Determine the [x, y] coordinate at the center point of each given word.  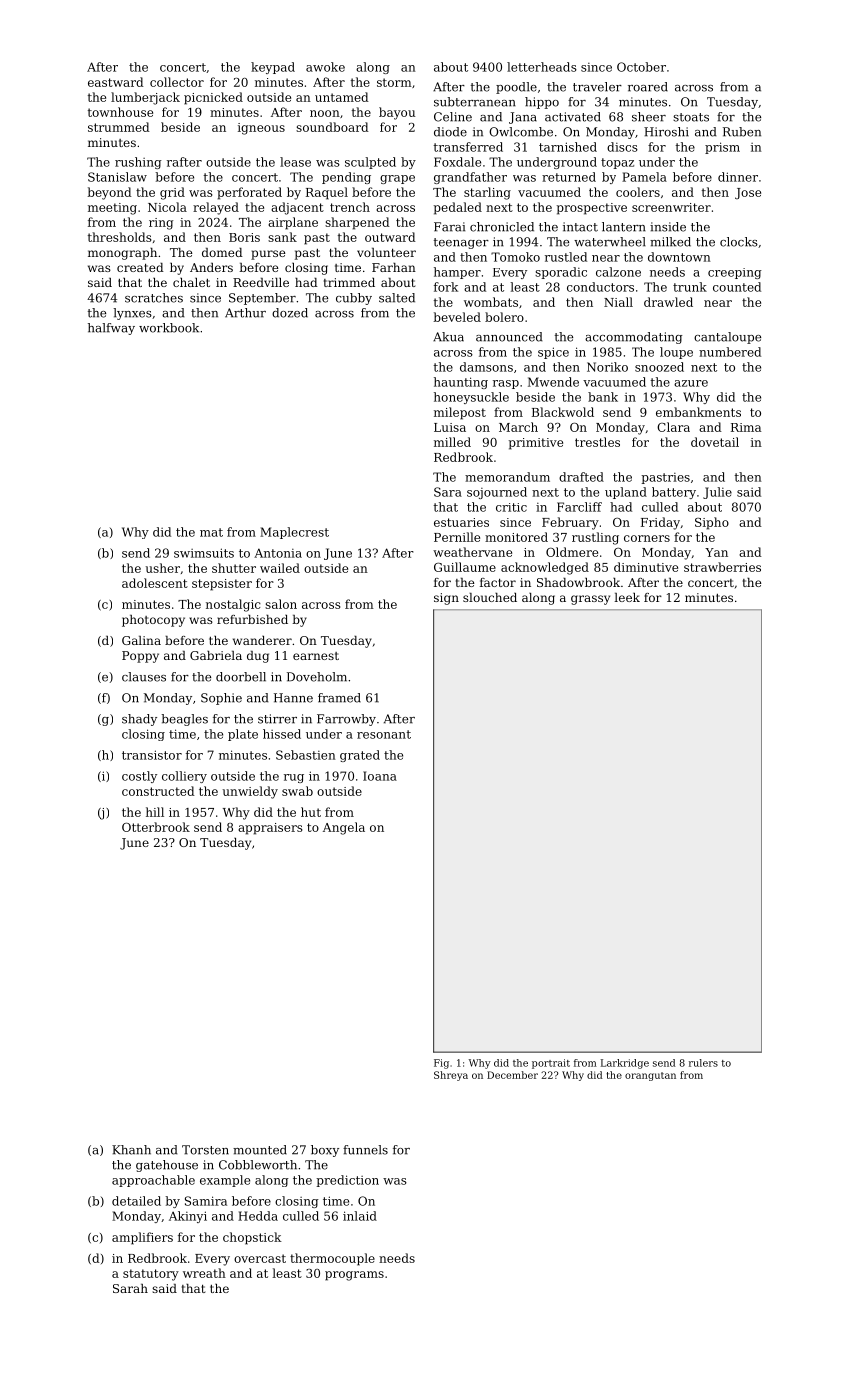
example [225, 1181]
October [641, 67]
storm [394, 82]
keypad [273, 68]
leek [627, 597]
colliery [184, 777]
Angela [344, 828]
